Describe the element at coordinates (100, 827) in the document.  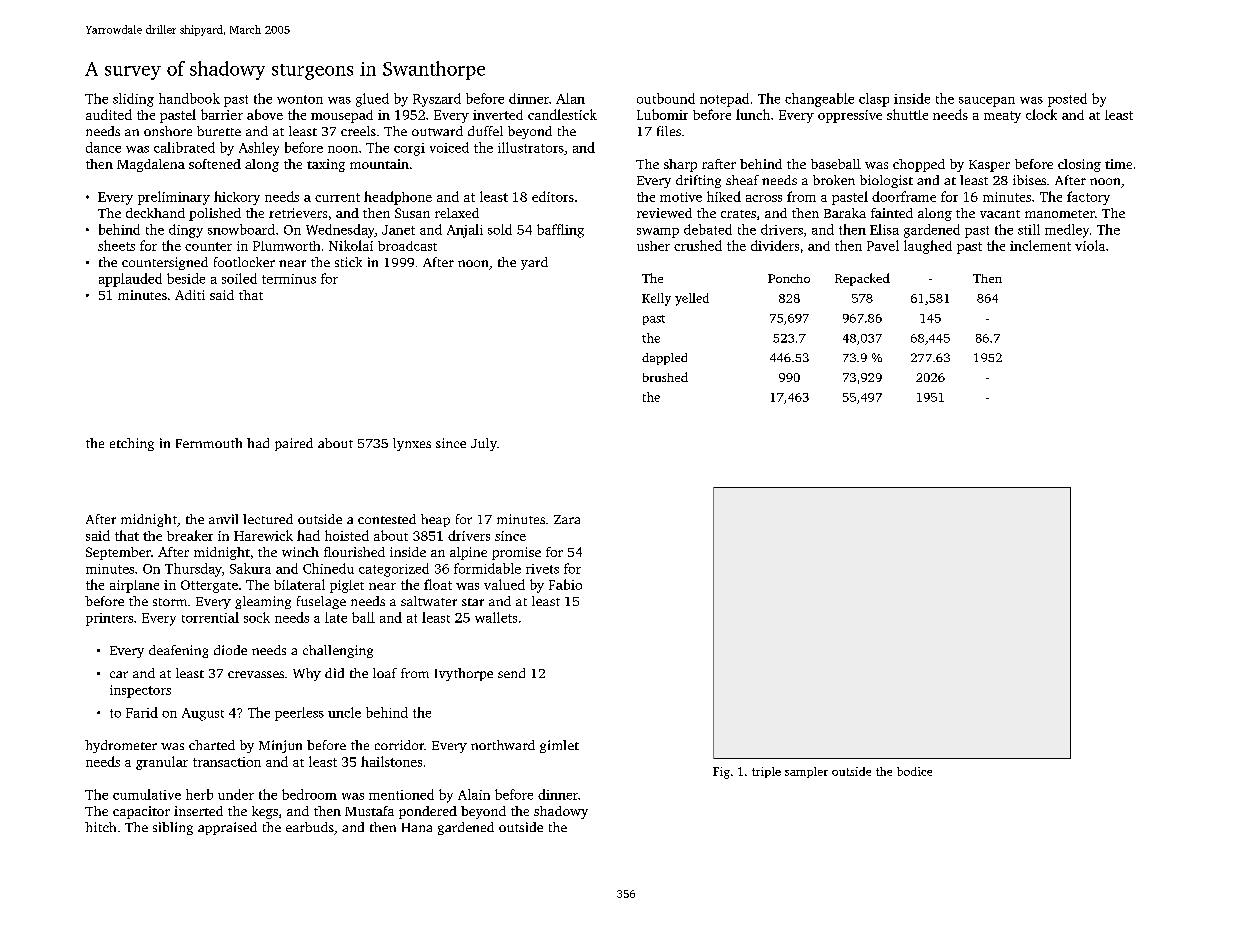
I see `hitch` at that location.
